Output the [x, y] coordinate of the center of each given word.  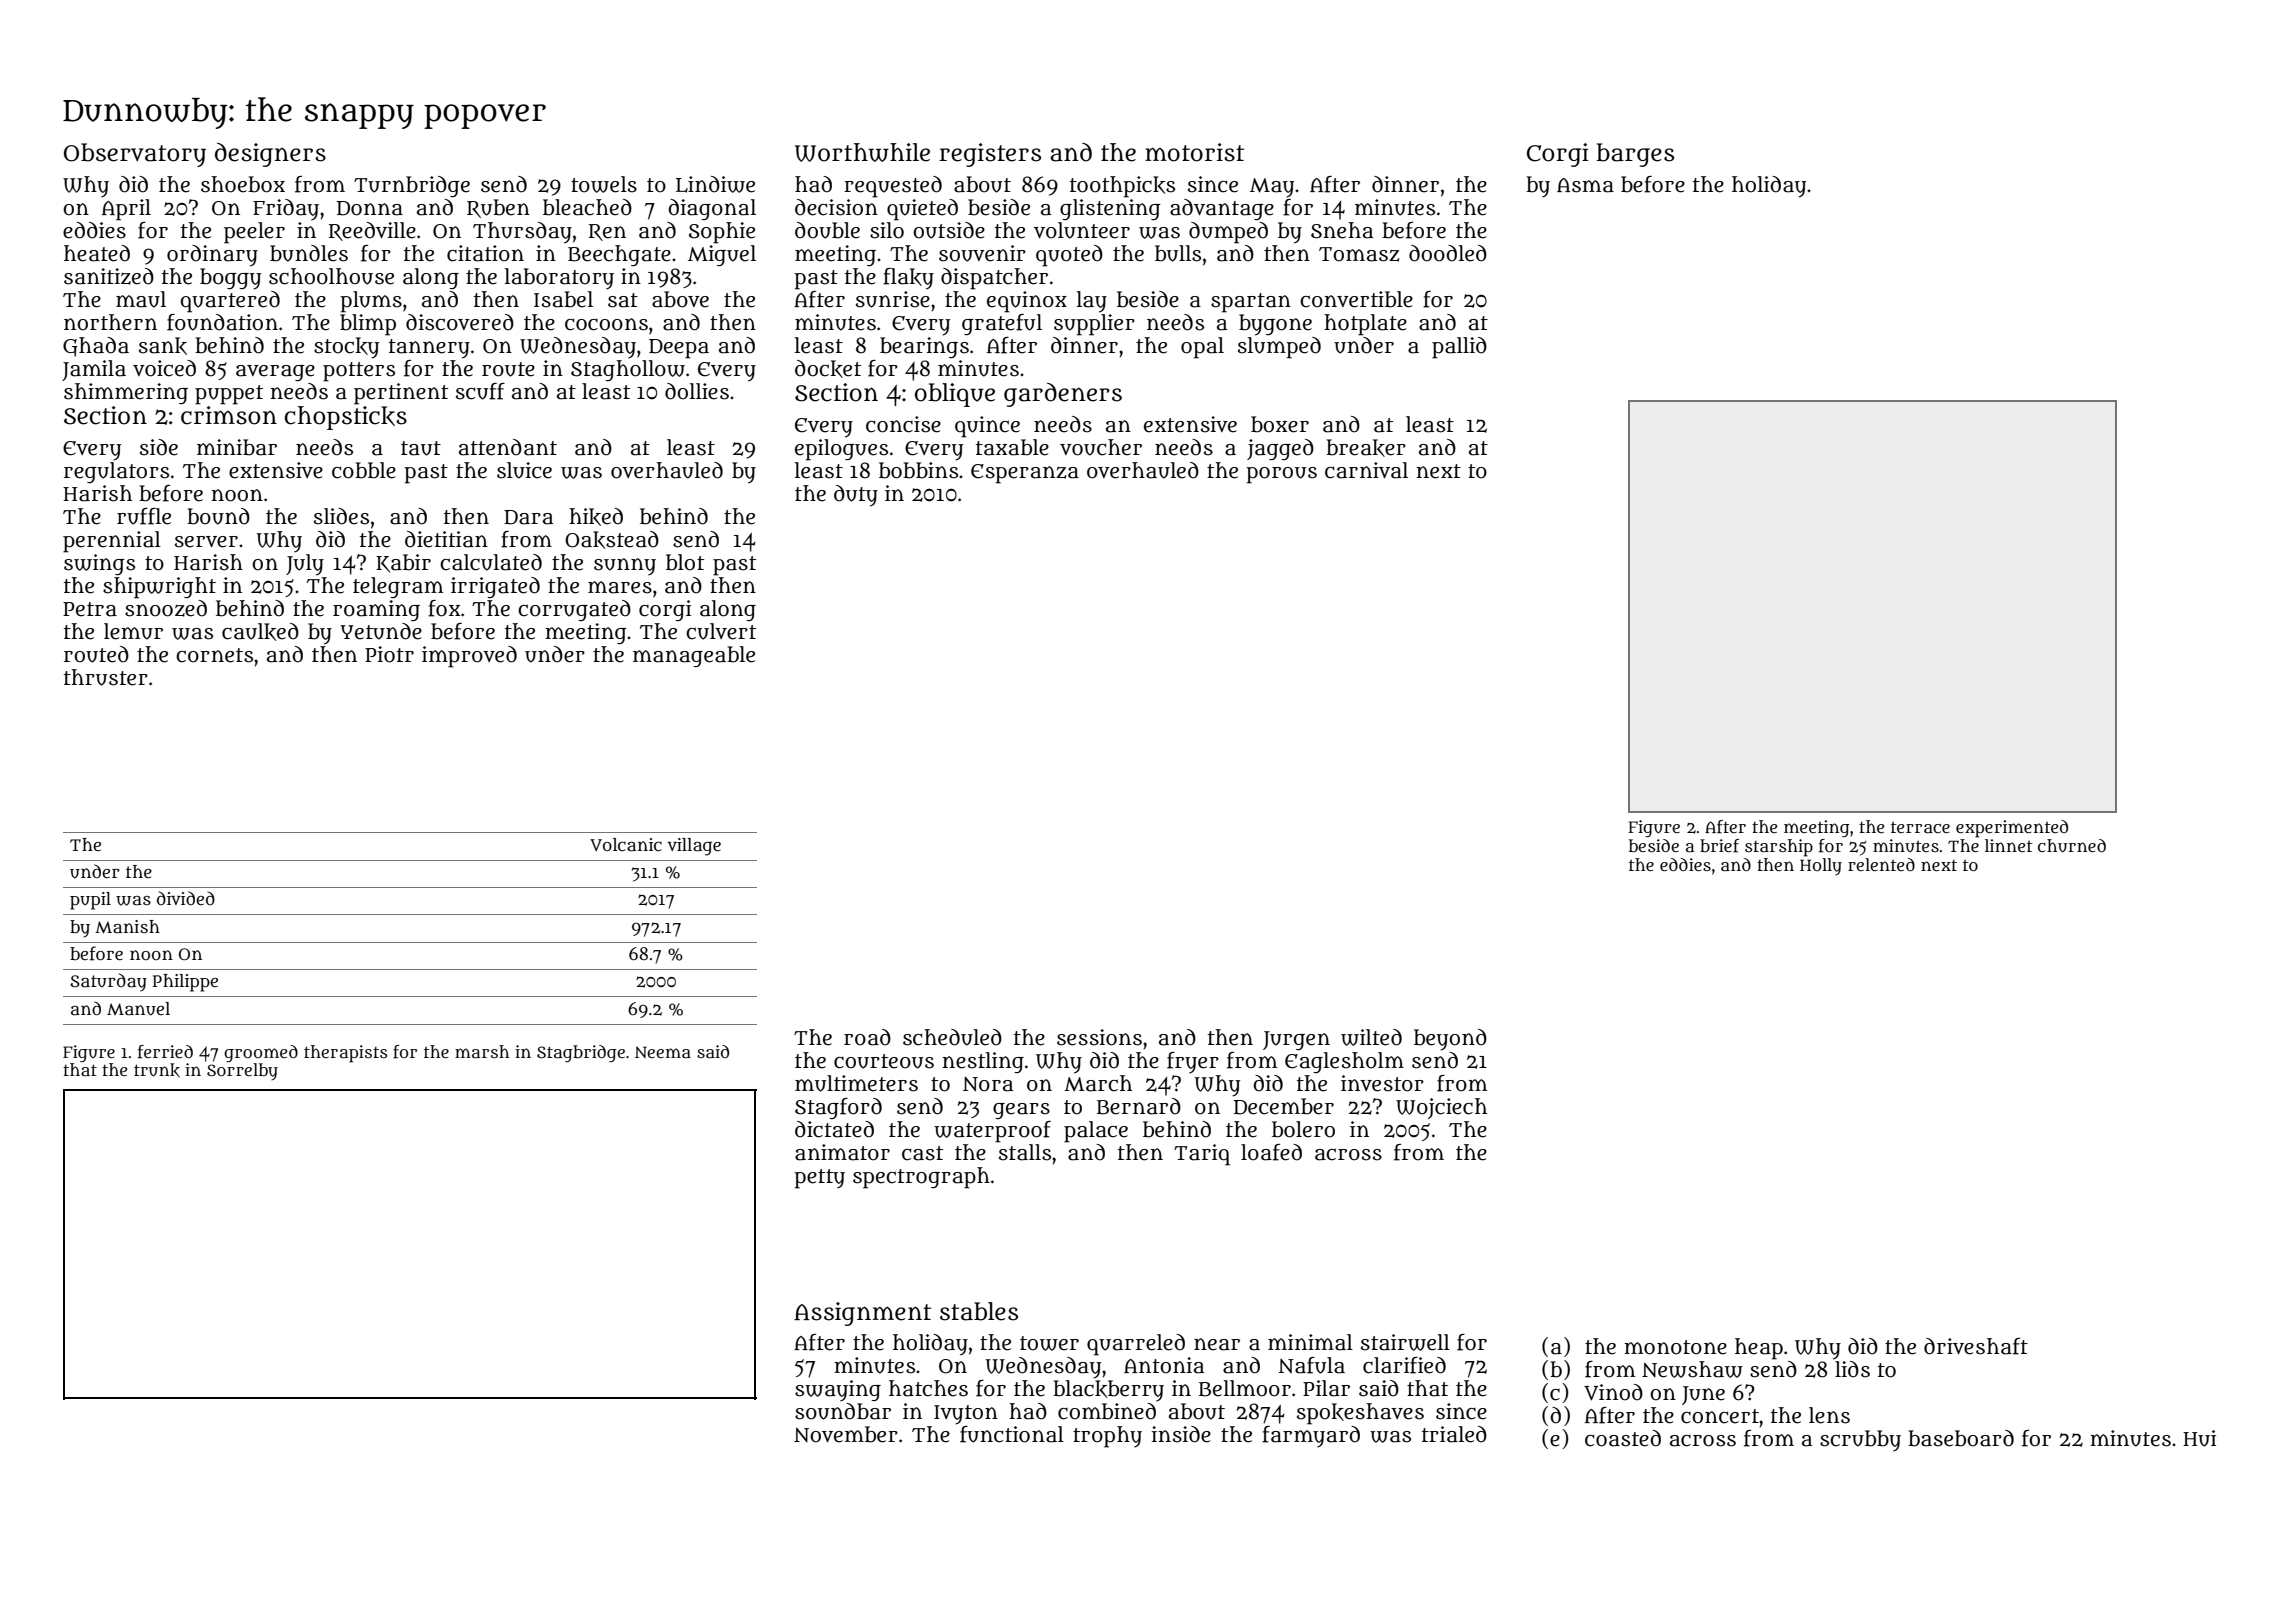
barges [1635, 155]
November [846, 1434]
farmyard [1311, 1437]
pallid [1459, 348]
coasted [1623, 1438]
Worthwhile [862, 152]
